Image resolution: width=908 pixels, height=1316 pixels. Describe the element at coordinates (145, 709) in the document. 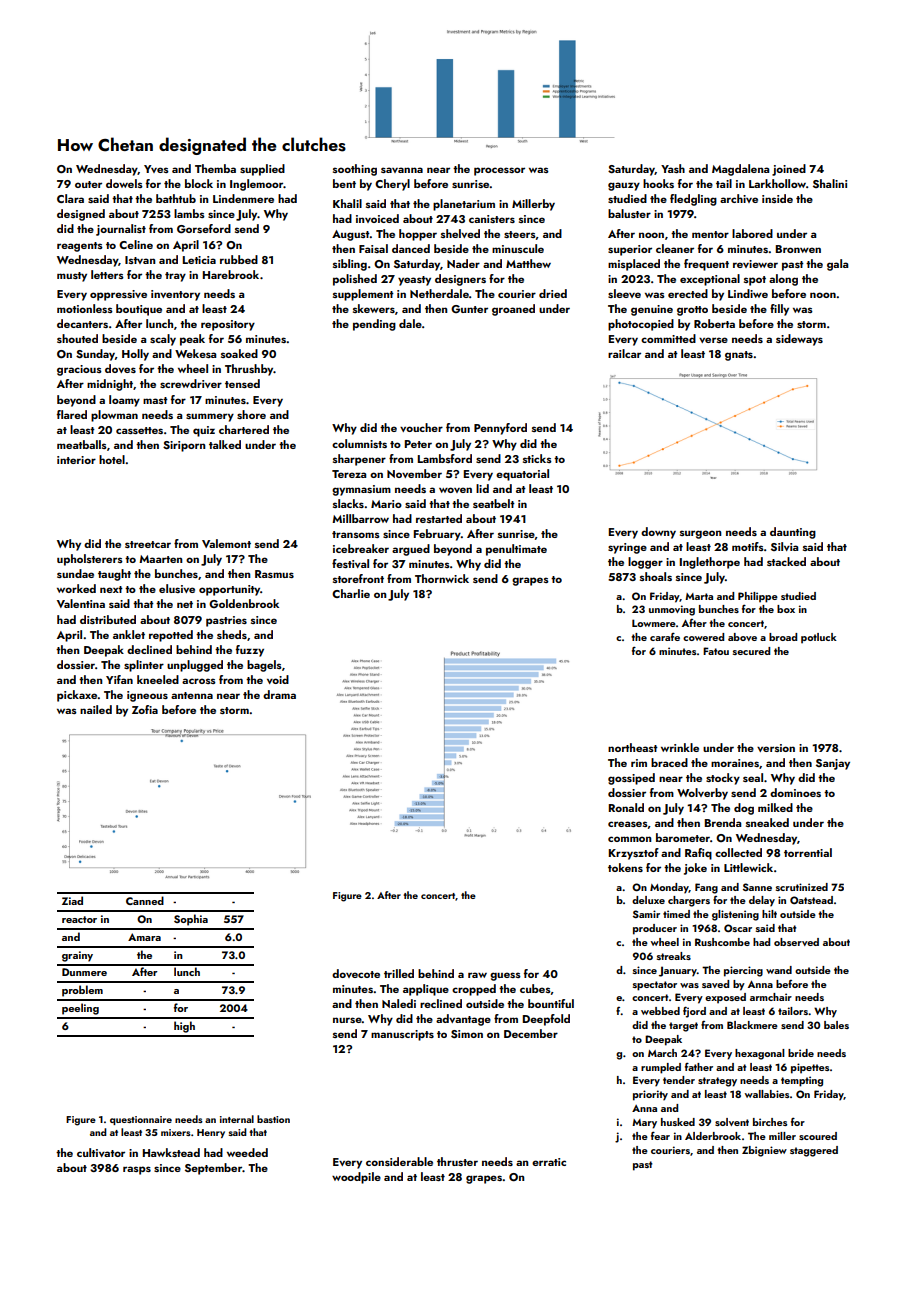

I see `Zofia` at that location.
